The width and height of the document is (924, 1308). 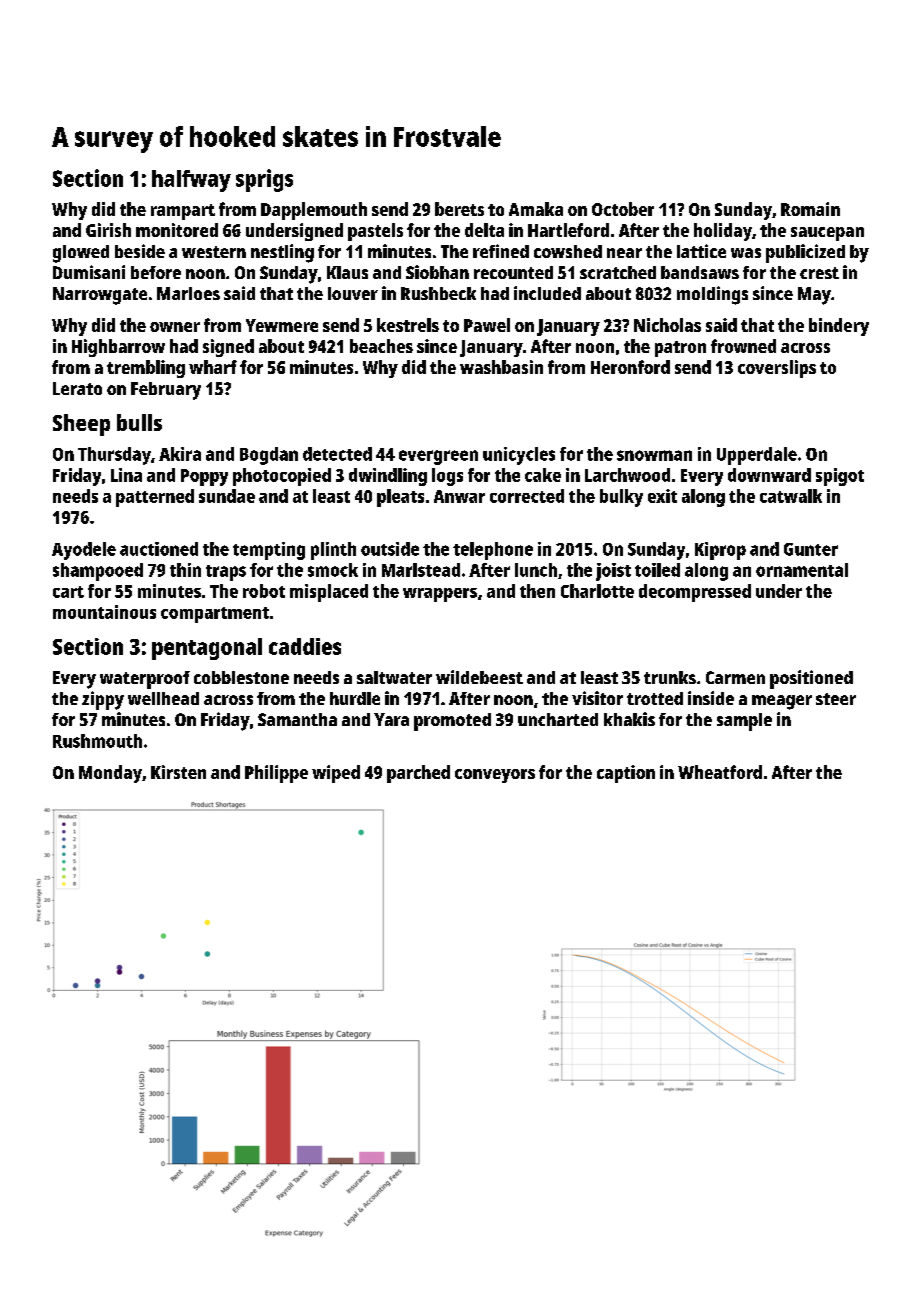 I want to click on Rushmouth, so click(x=97, y=741).
